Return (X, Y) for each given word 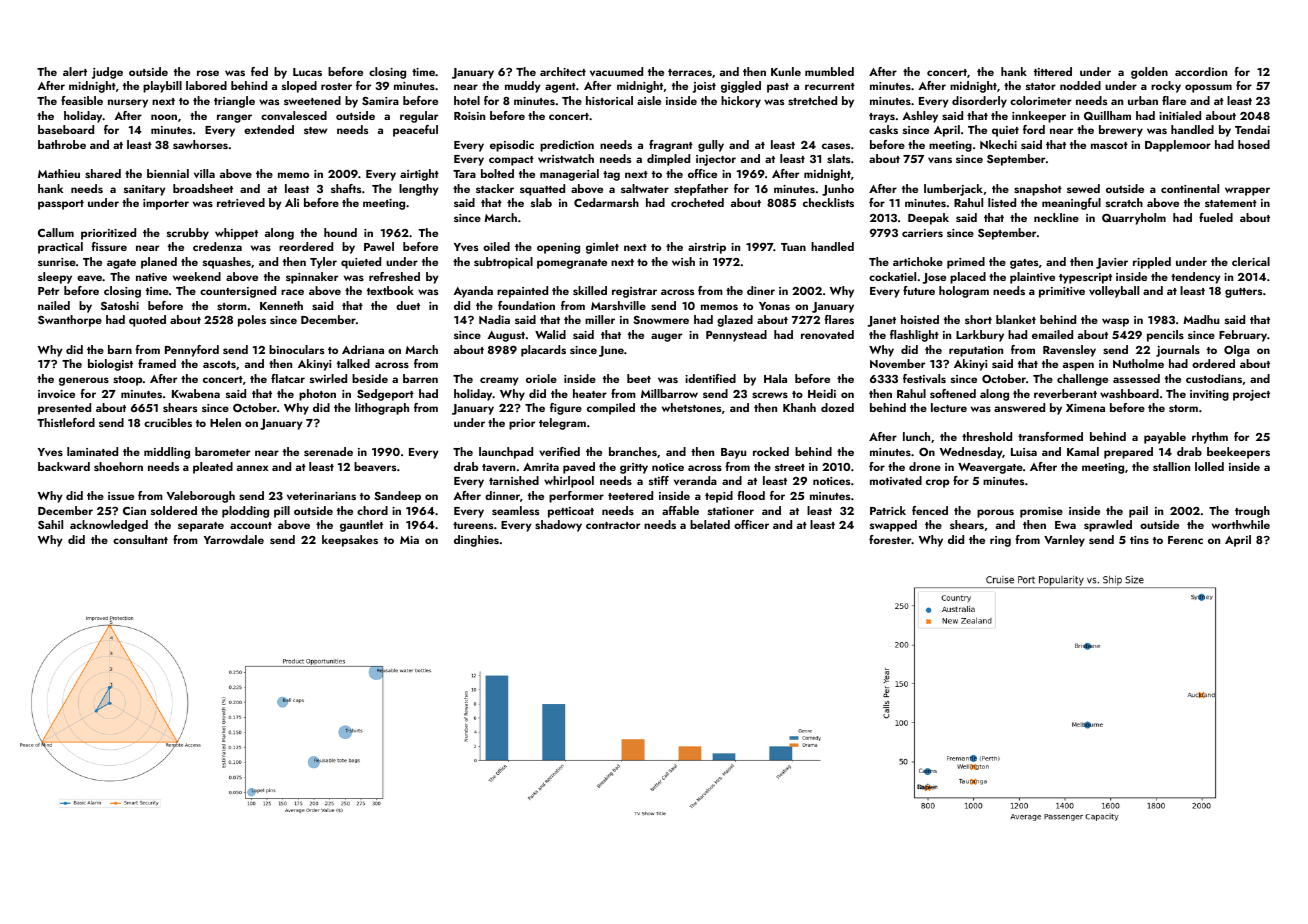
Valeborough (201, 497)
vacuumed (616, 71)
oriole (541, 378)
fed (259, 71)
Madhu (1201, 319)
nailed (54, 305)
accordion (1201, 71)
